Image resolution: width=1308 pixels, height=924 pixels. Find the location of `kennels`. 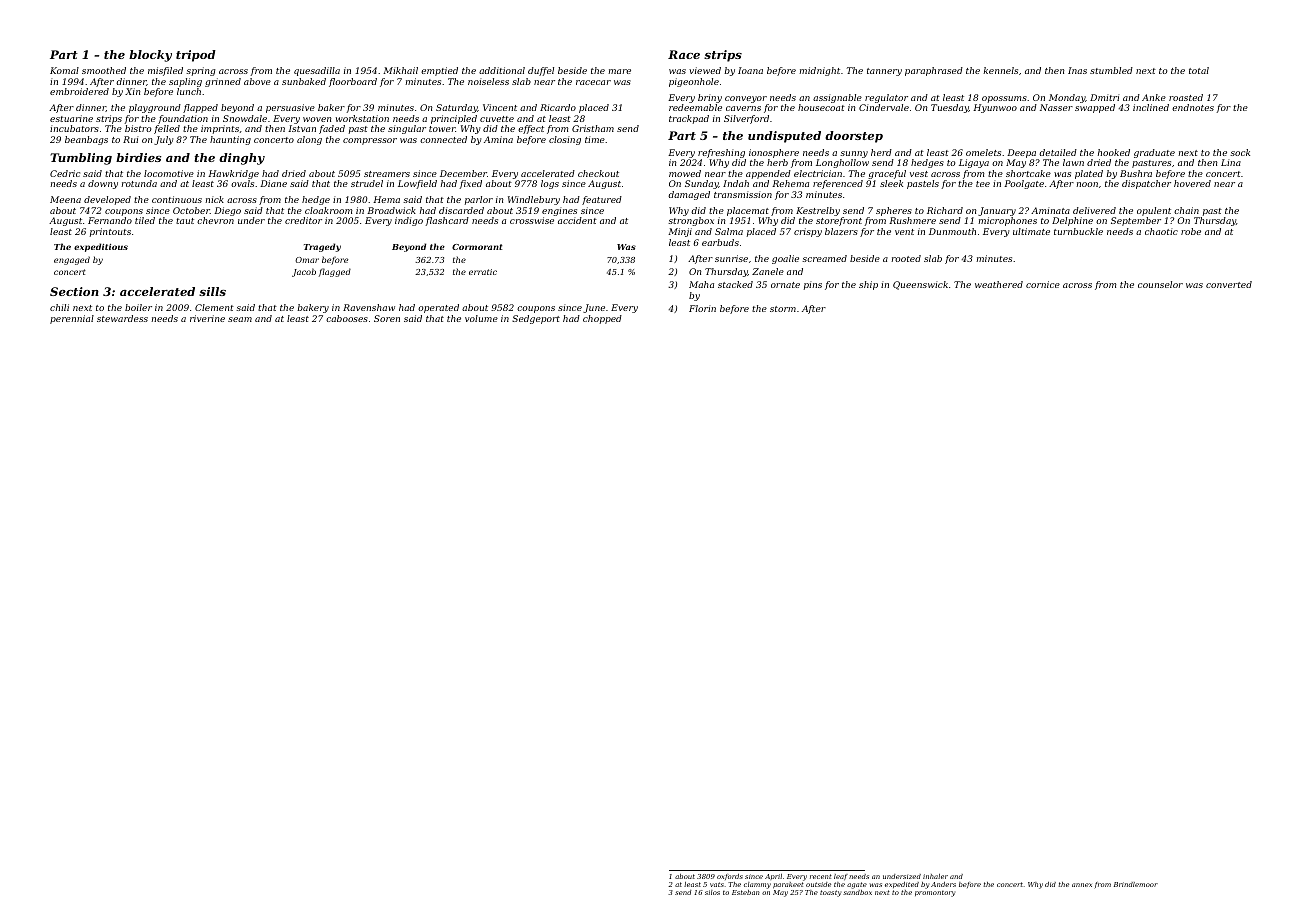

kennels is located at coordinates (1000, 70).
